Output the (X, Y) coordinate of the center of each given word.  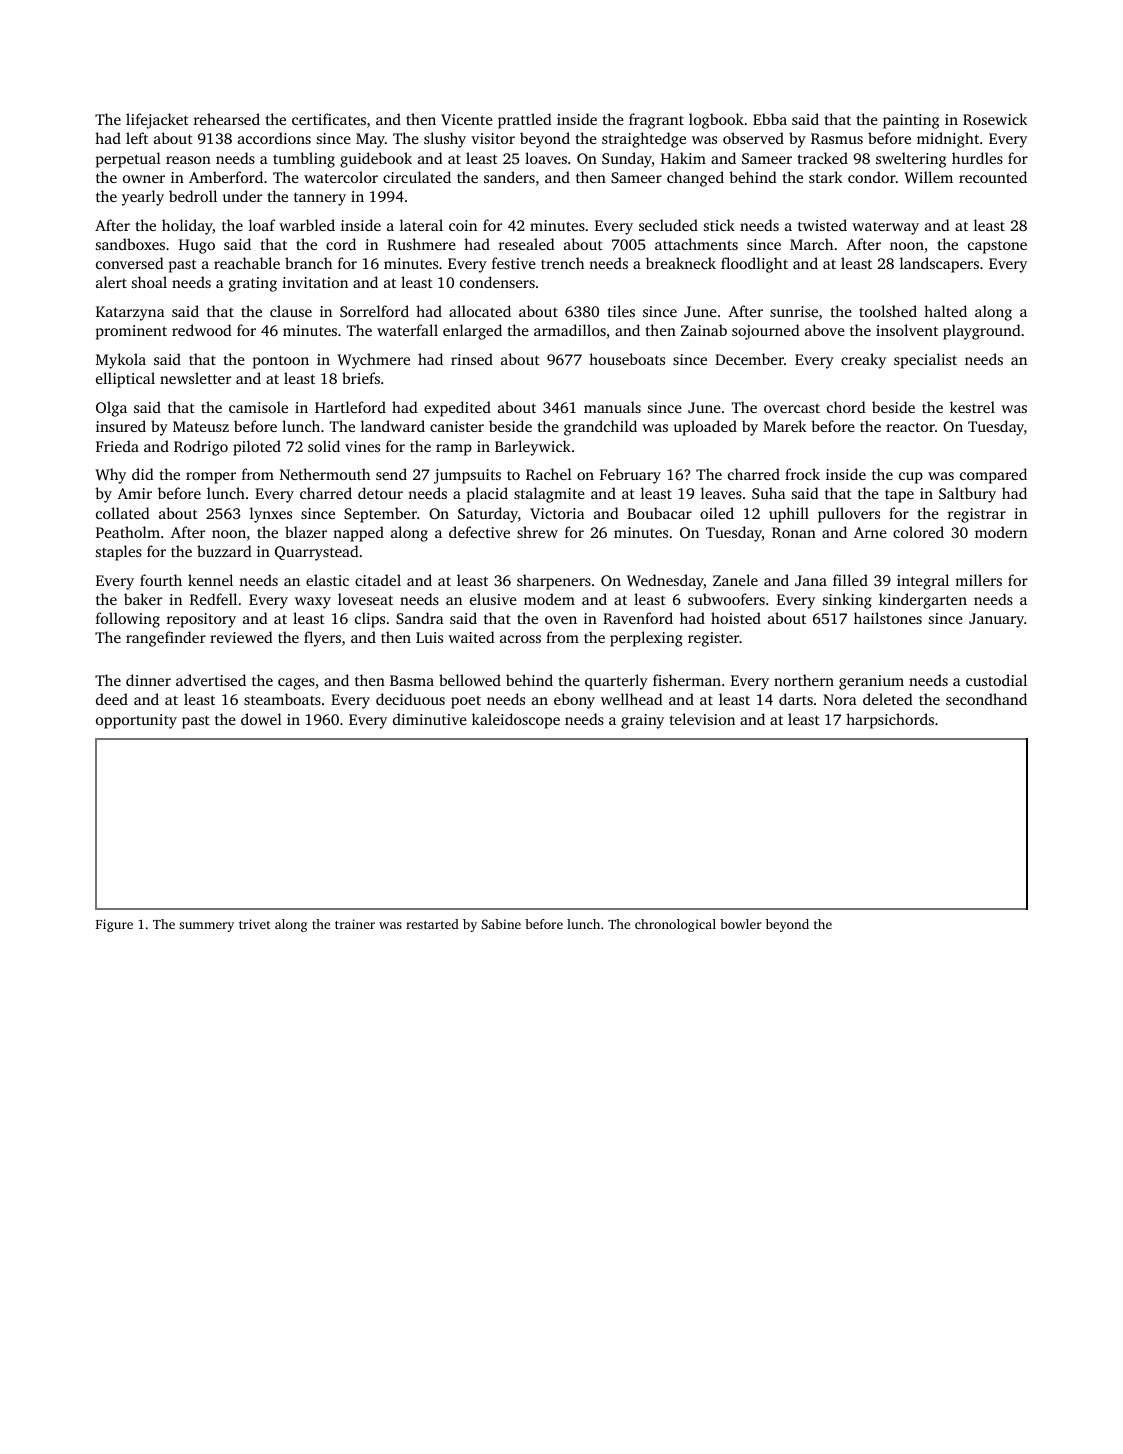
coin (463, 225)
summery (206, 927)
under (242, 196)
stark (826, 177)
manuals (612, 407)
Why (110, 476)
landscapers (939, 265)
